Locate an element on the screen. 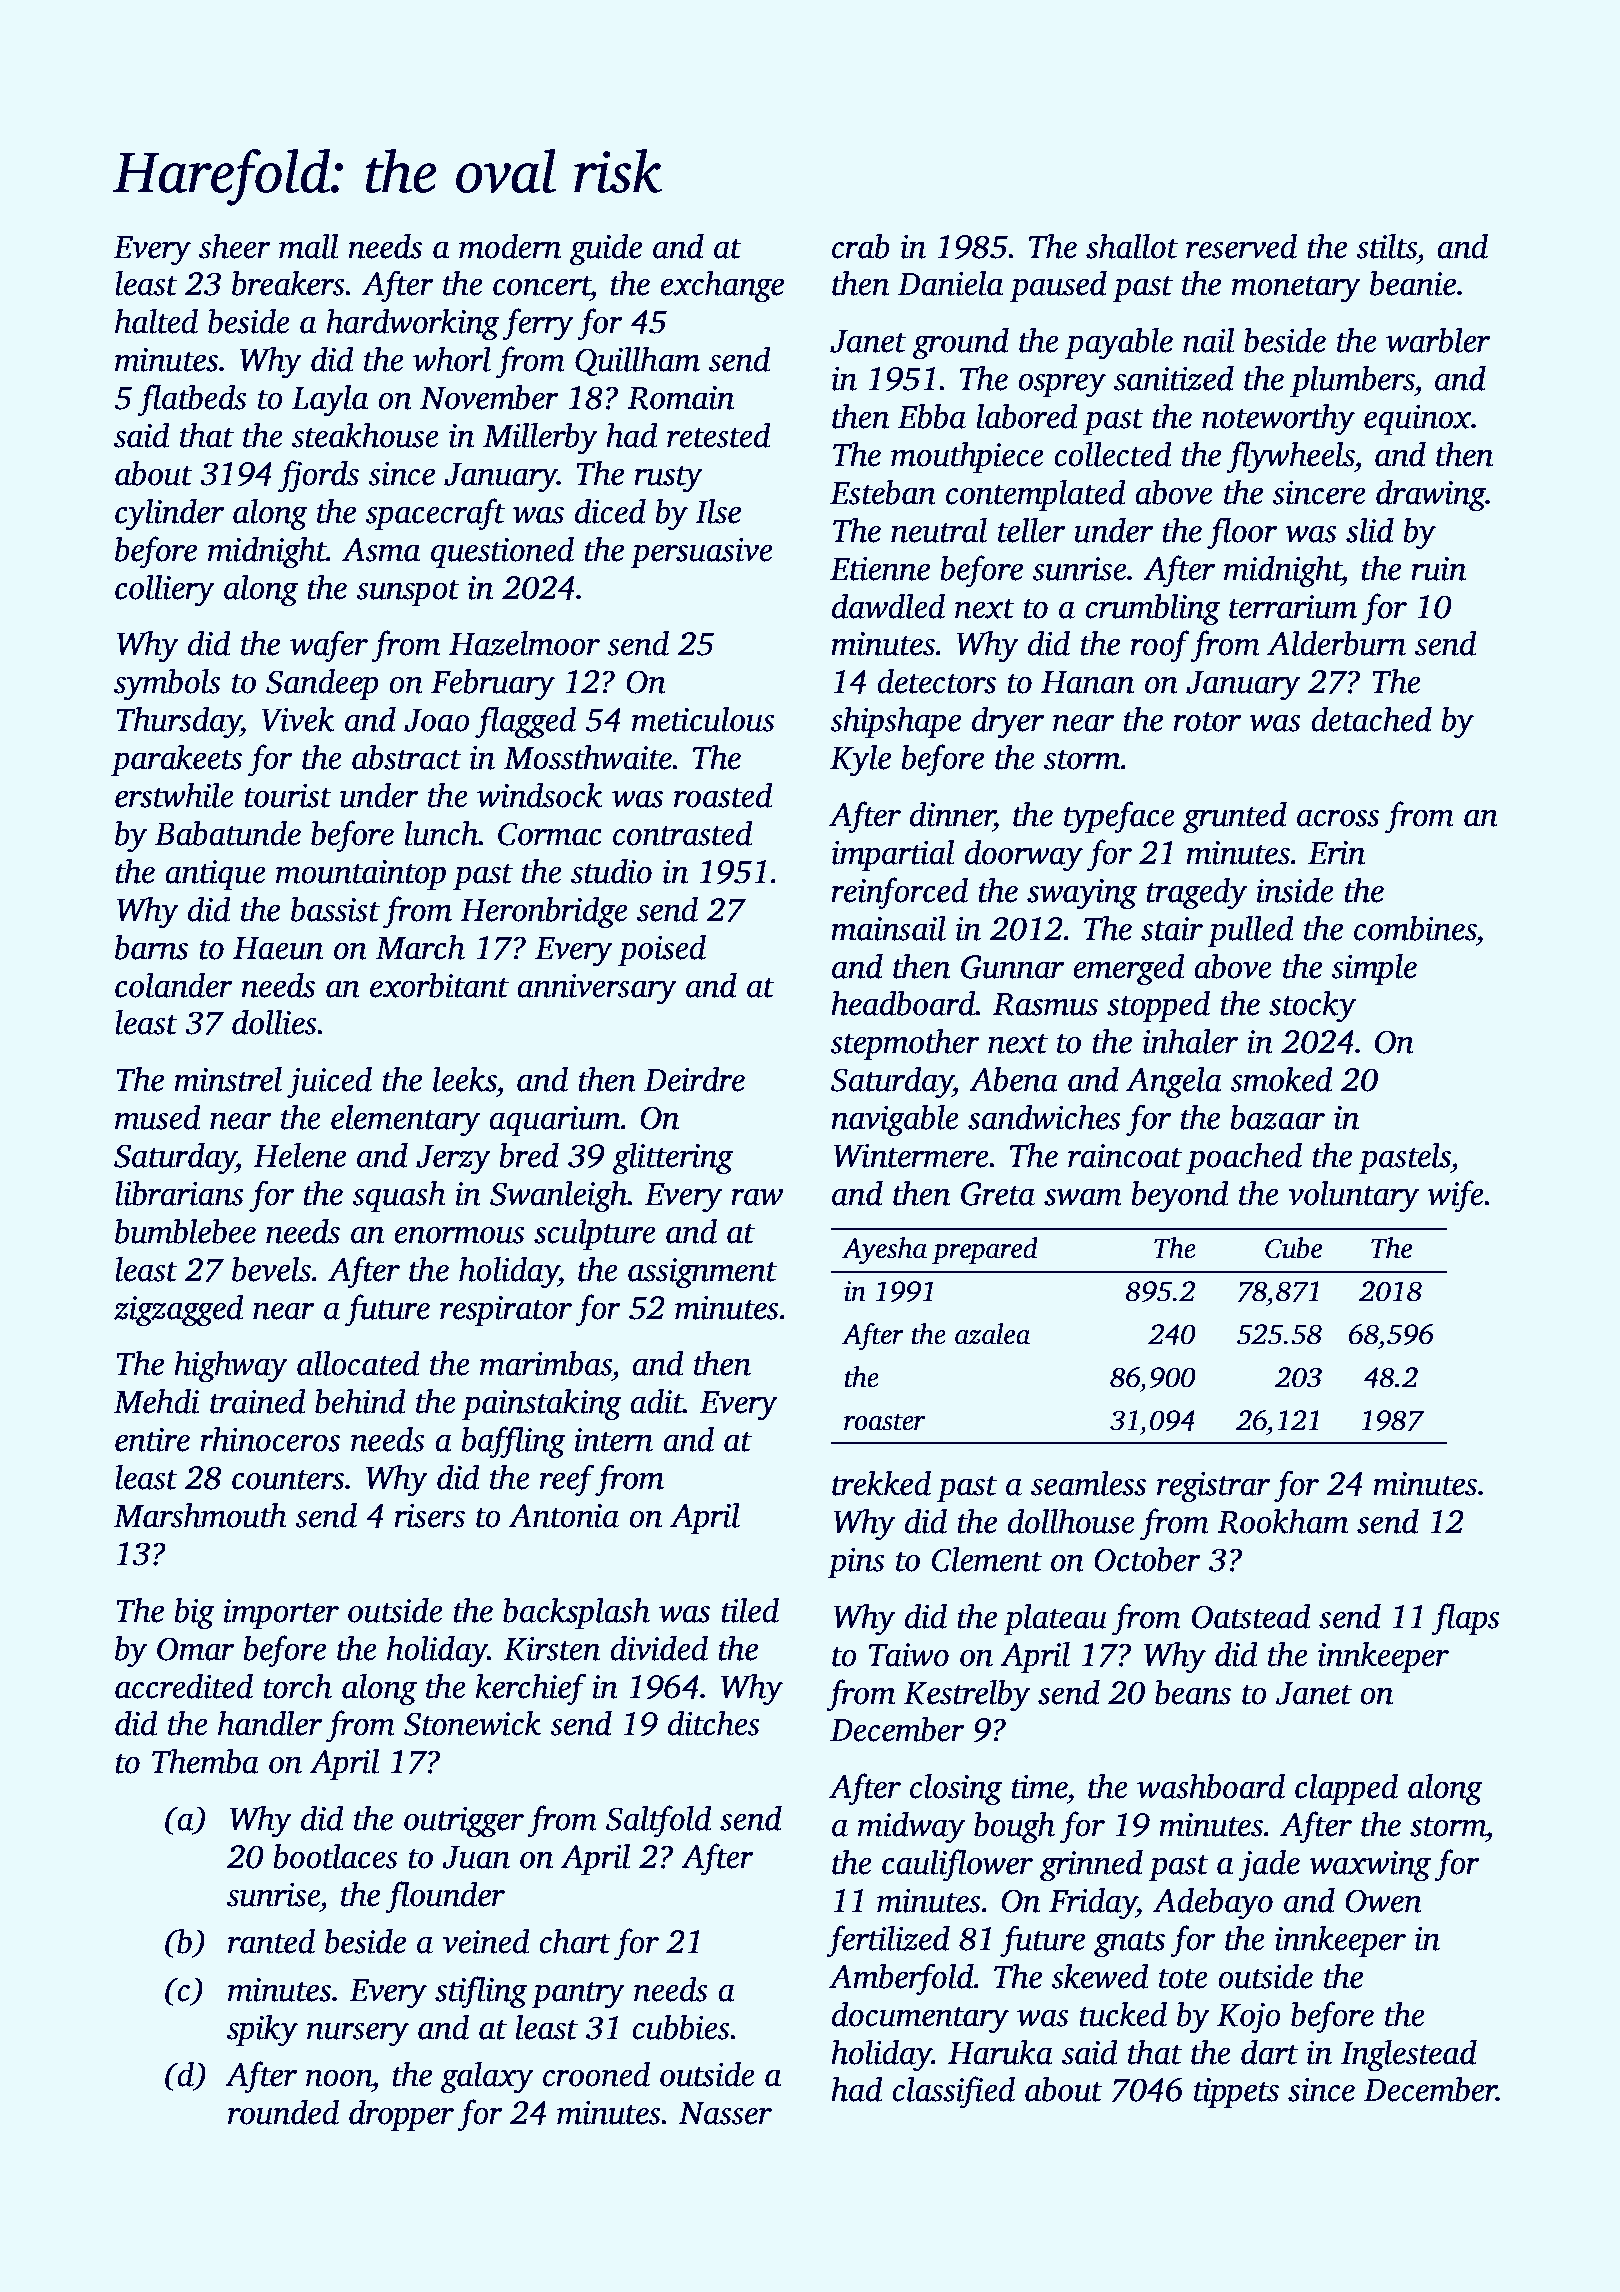 This screenshot has height=2292, width=1620. dollies is located at coordinates (274, 1022).
